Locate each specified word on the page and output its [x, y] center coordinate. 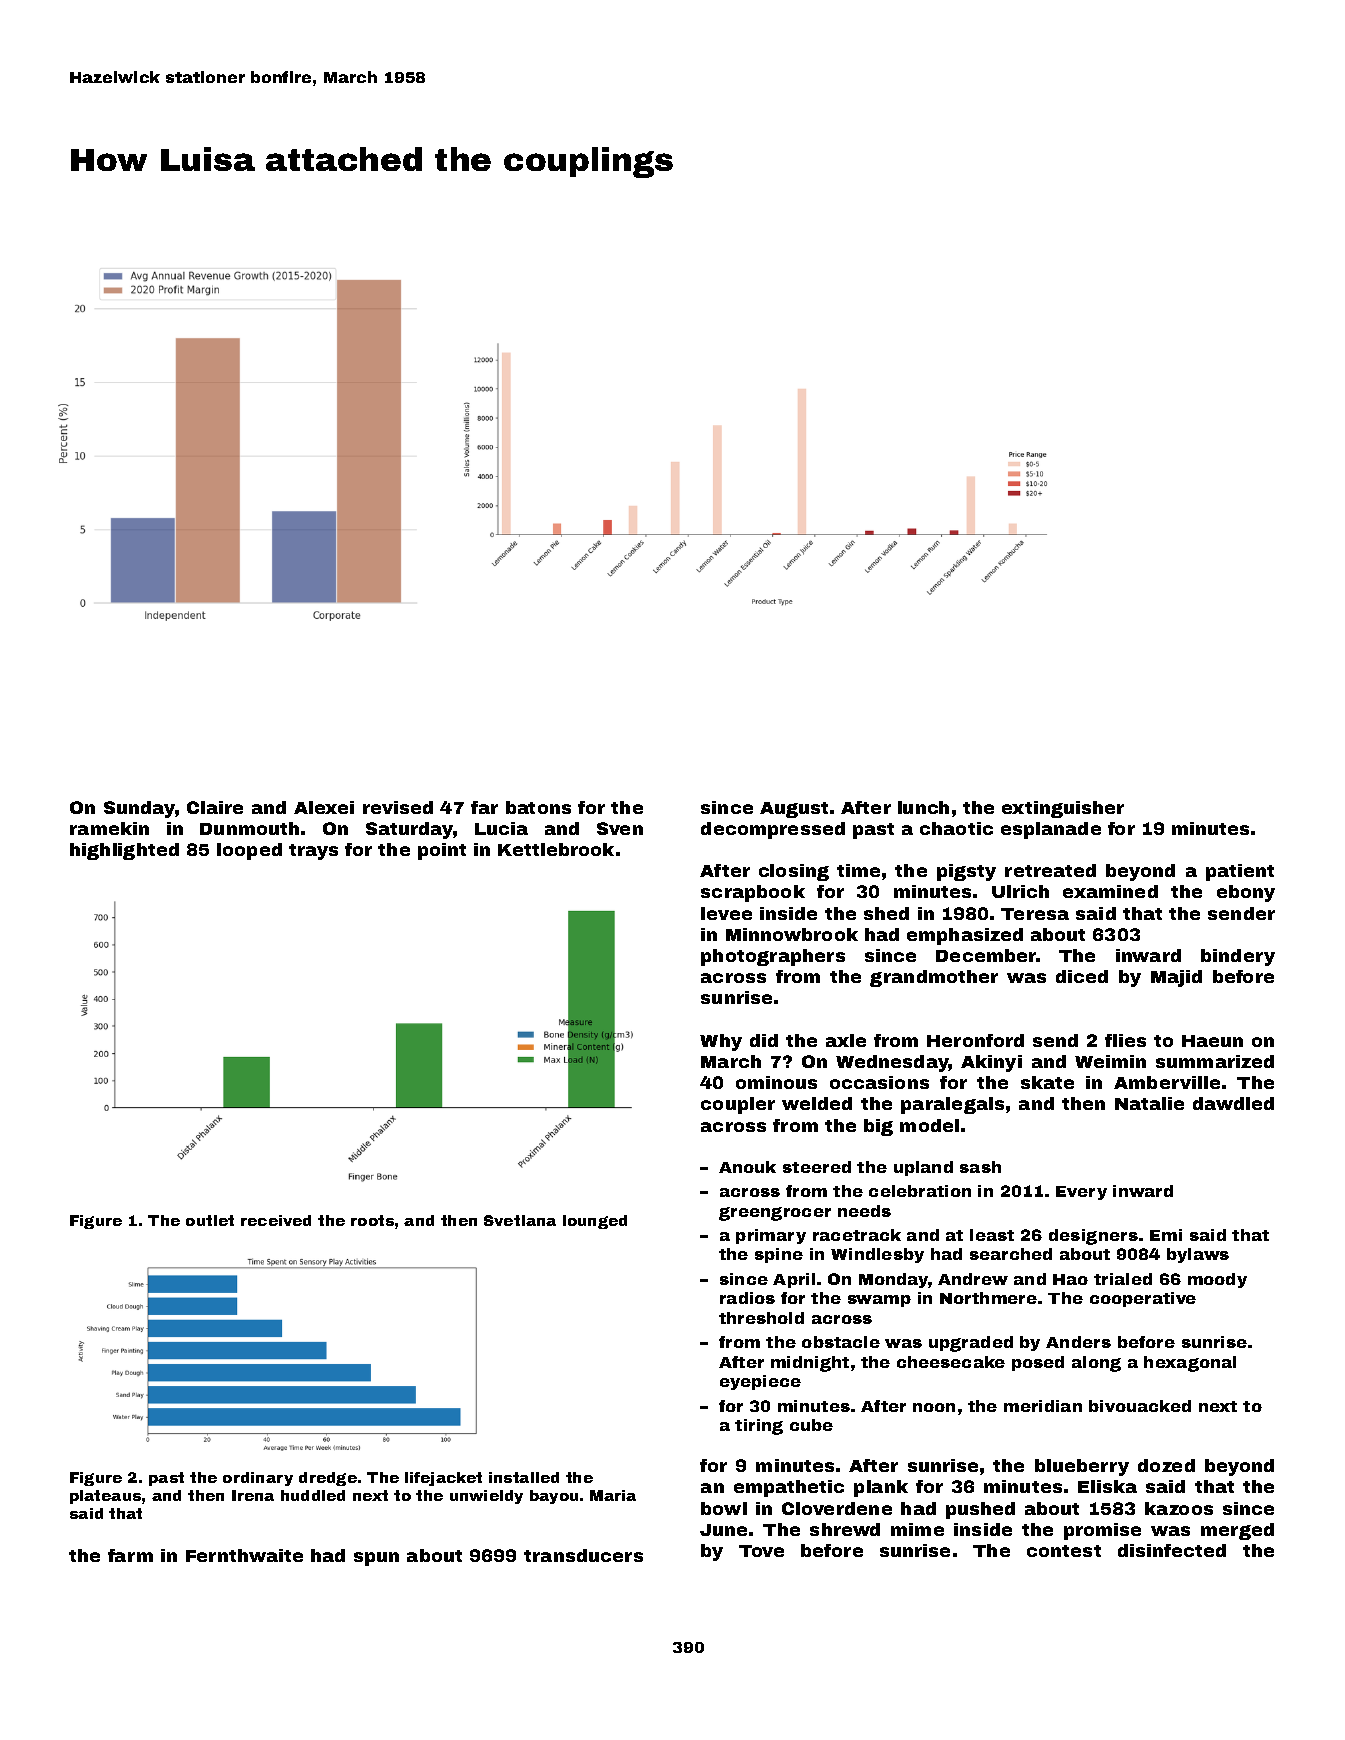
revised [398, 807]
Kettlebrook [556, 849]
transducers [583, 1555]
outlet [210, 1220]
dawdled [1233, 1103]
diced [1082, 976]
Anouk [747, 1167]
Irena [253, 1495]
